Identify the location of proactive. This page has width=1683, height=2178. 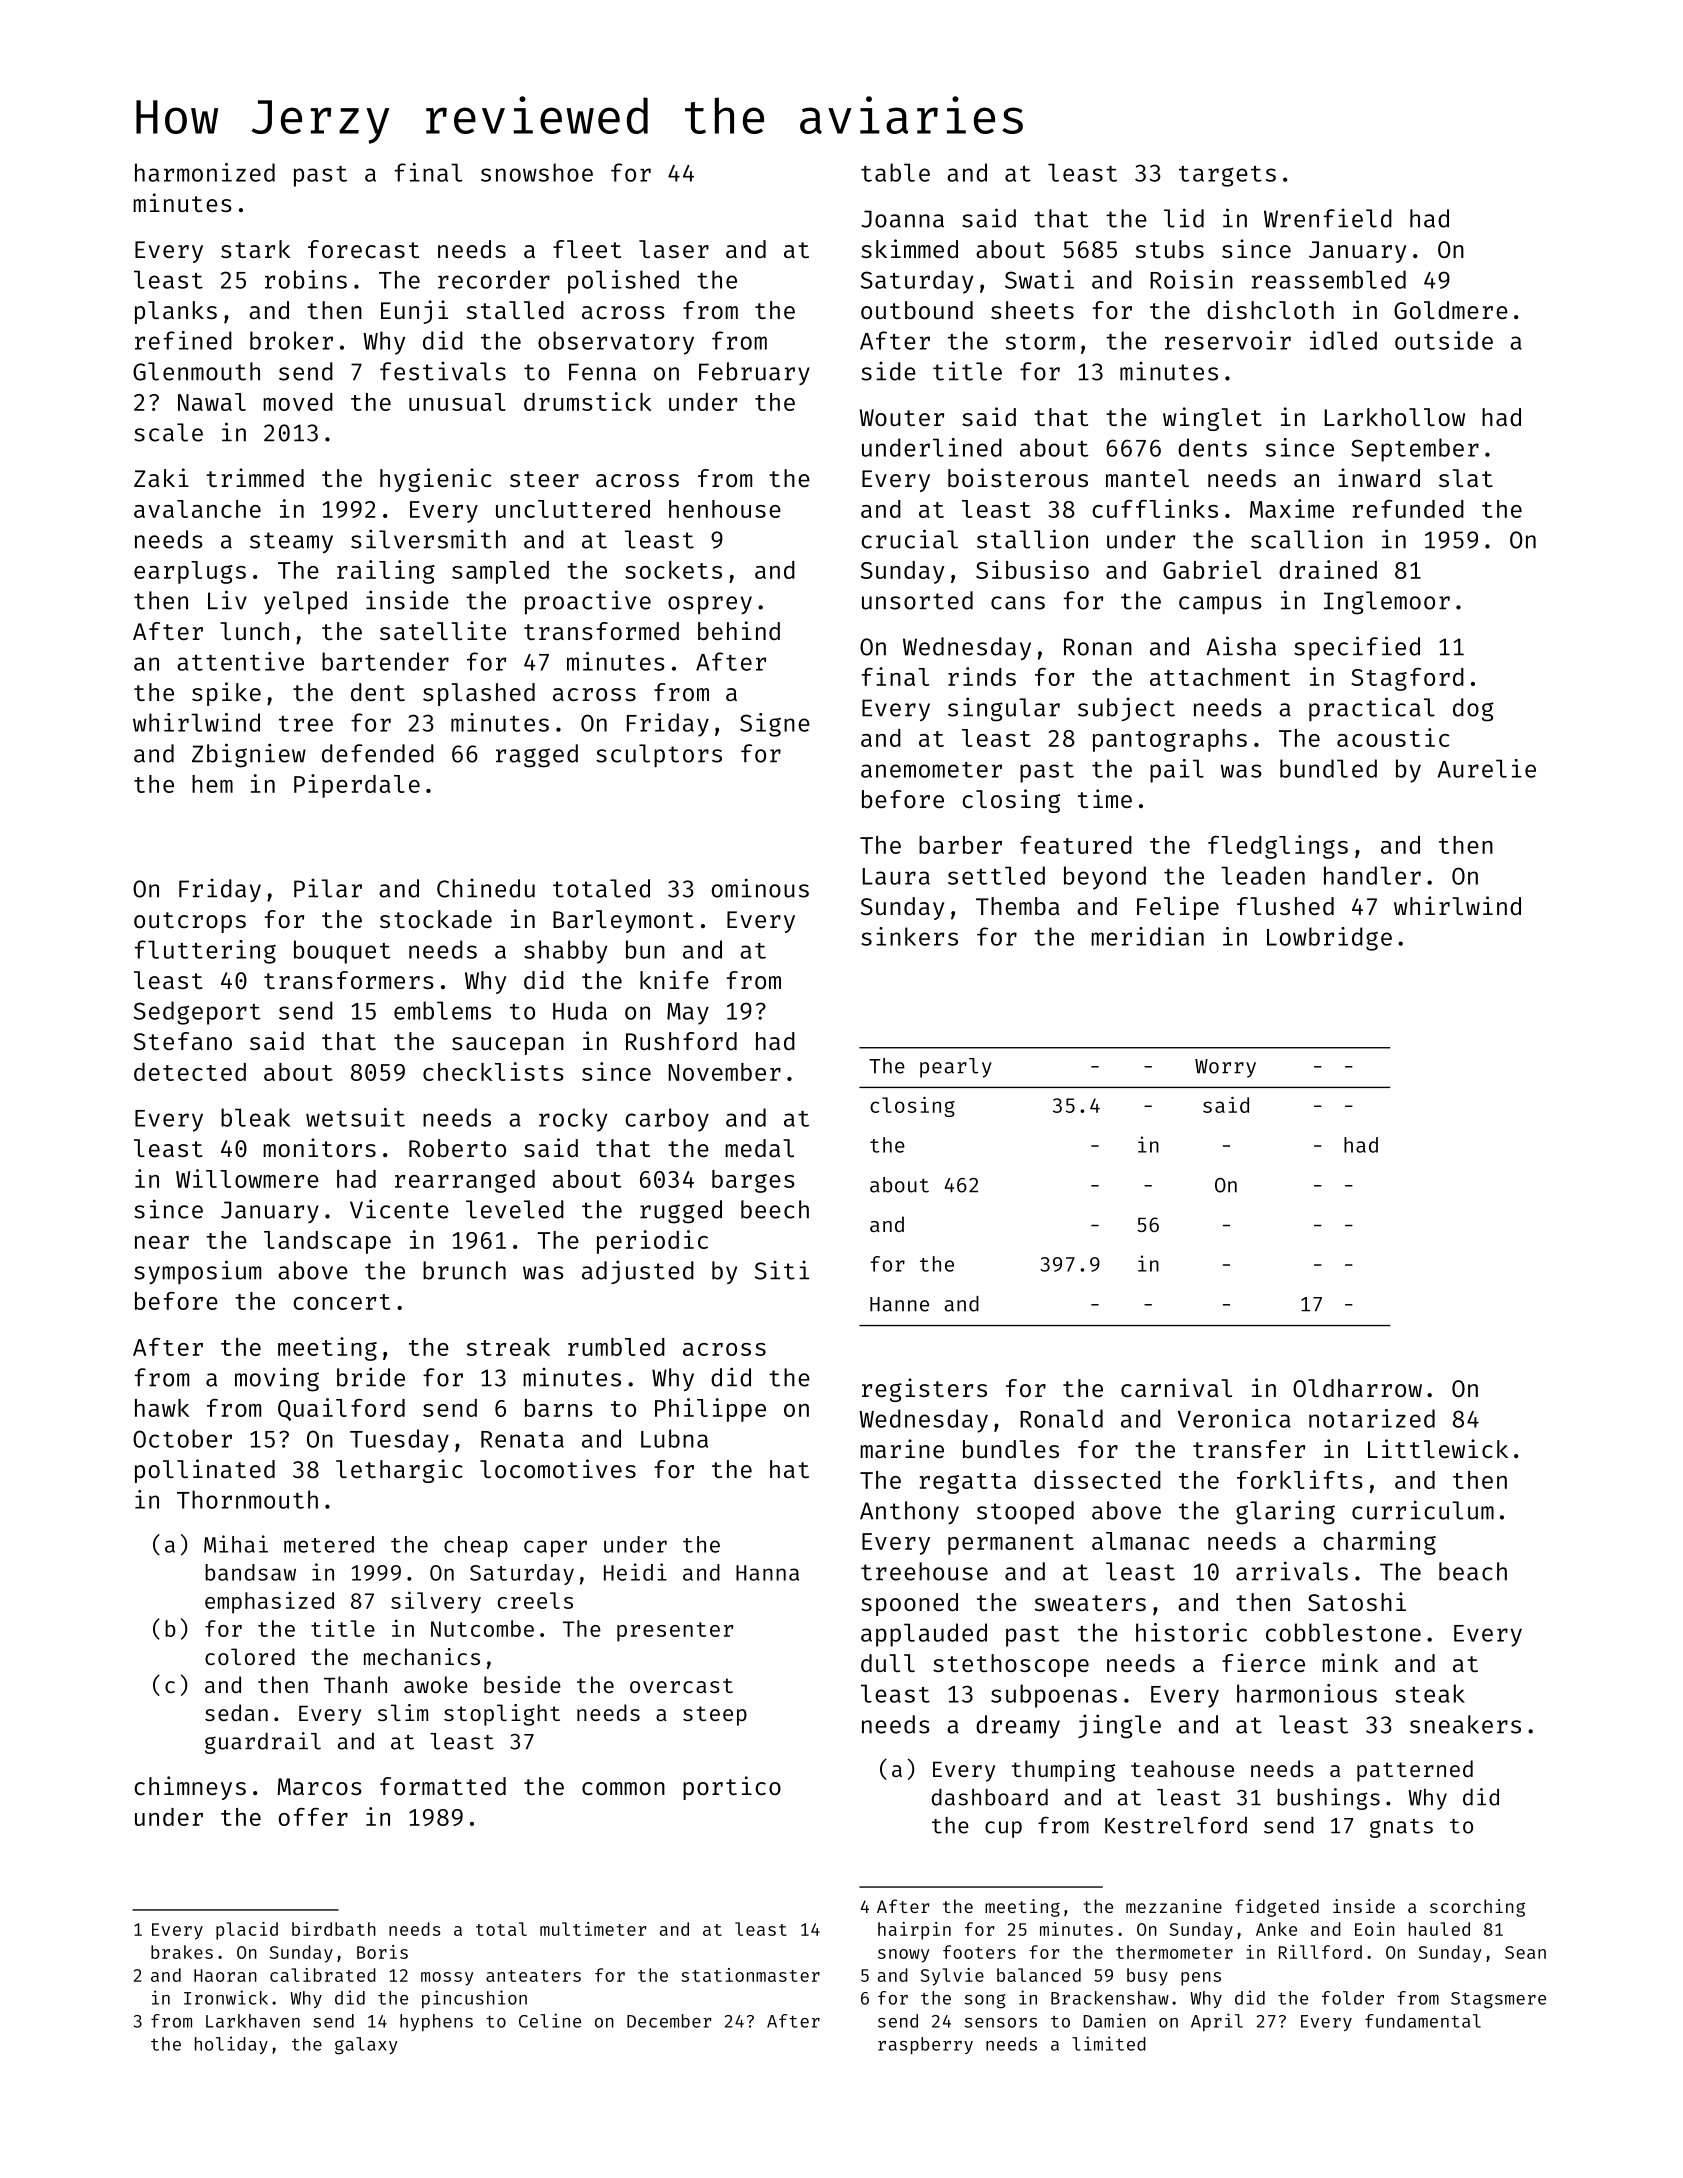
(588, 602).
